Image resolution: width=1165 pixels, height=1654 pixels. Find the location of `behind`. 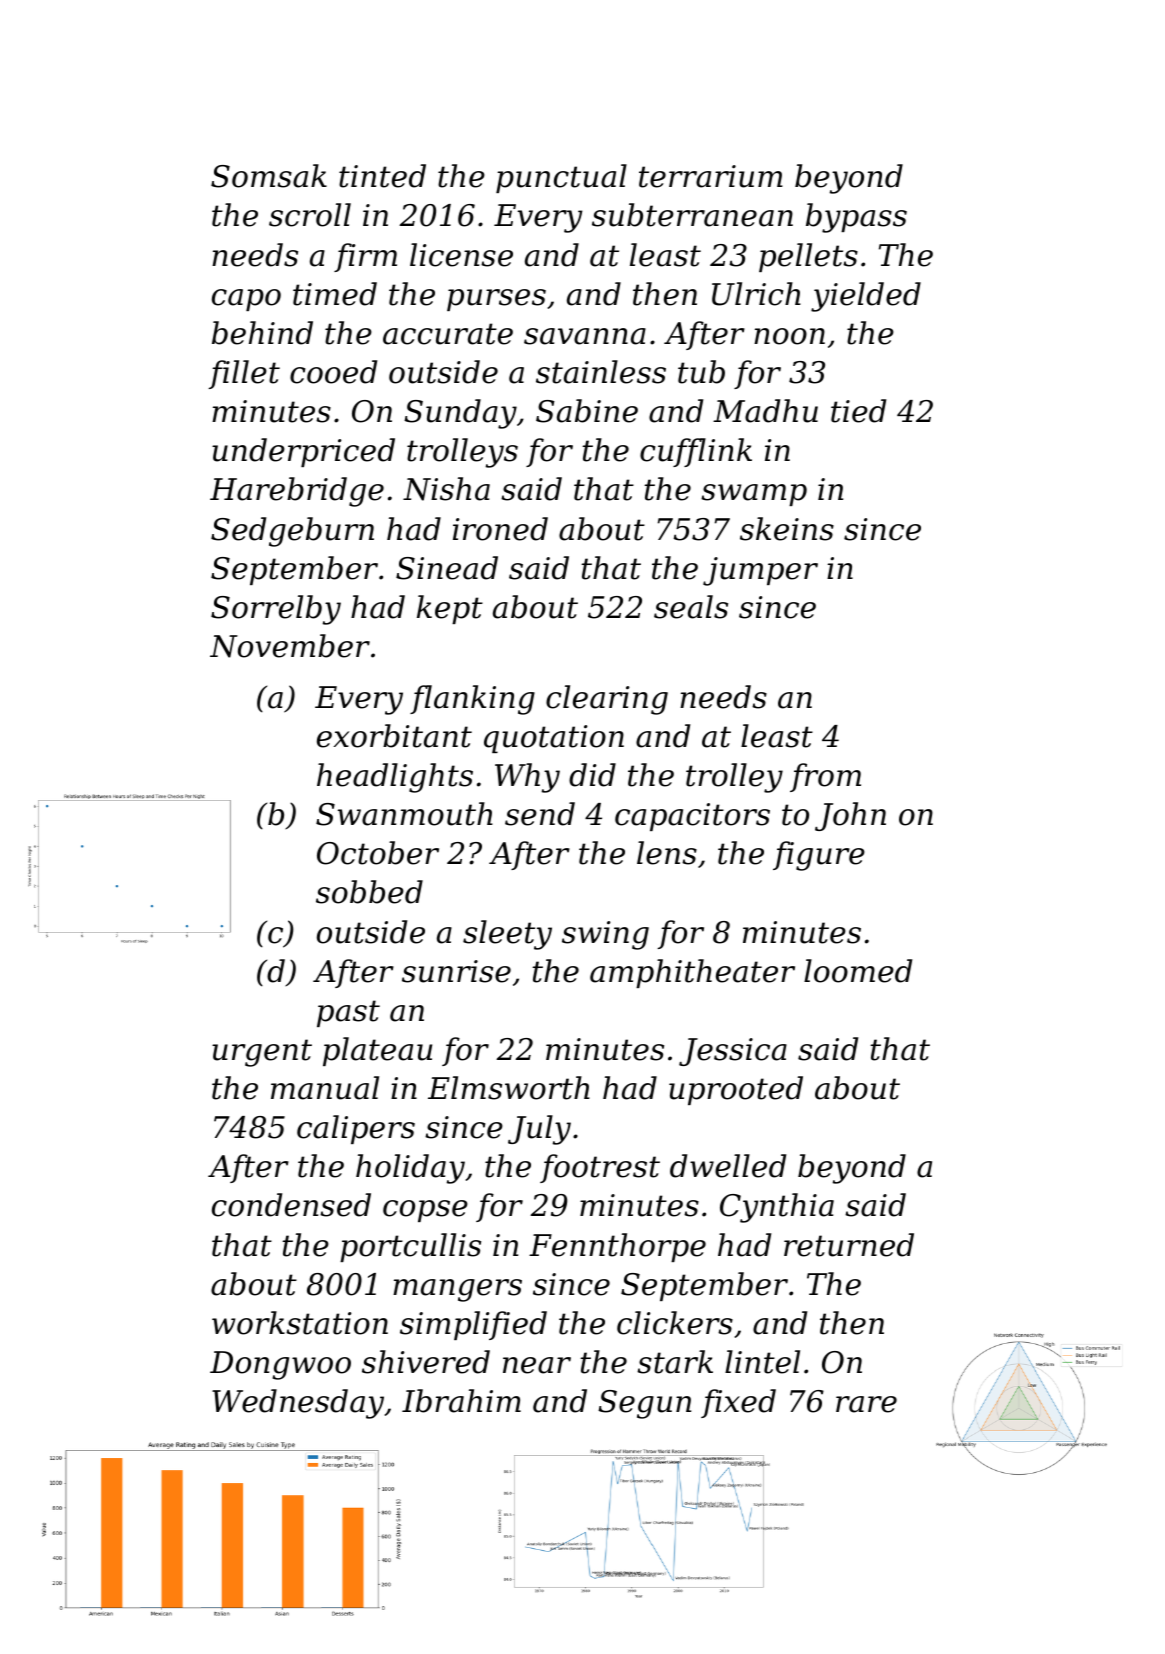

behind is located at coordinates (262, 333).
